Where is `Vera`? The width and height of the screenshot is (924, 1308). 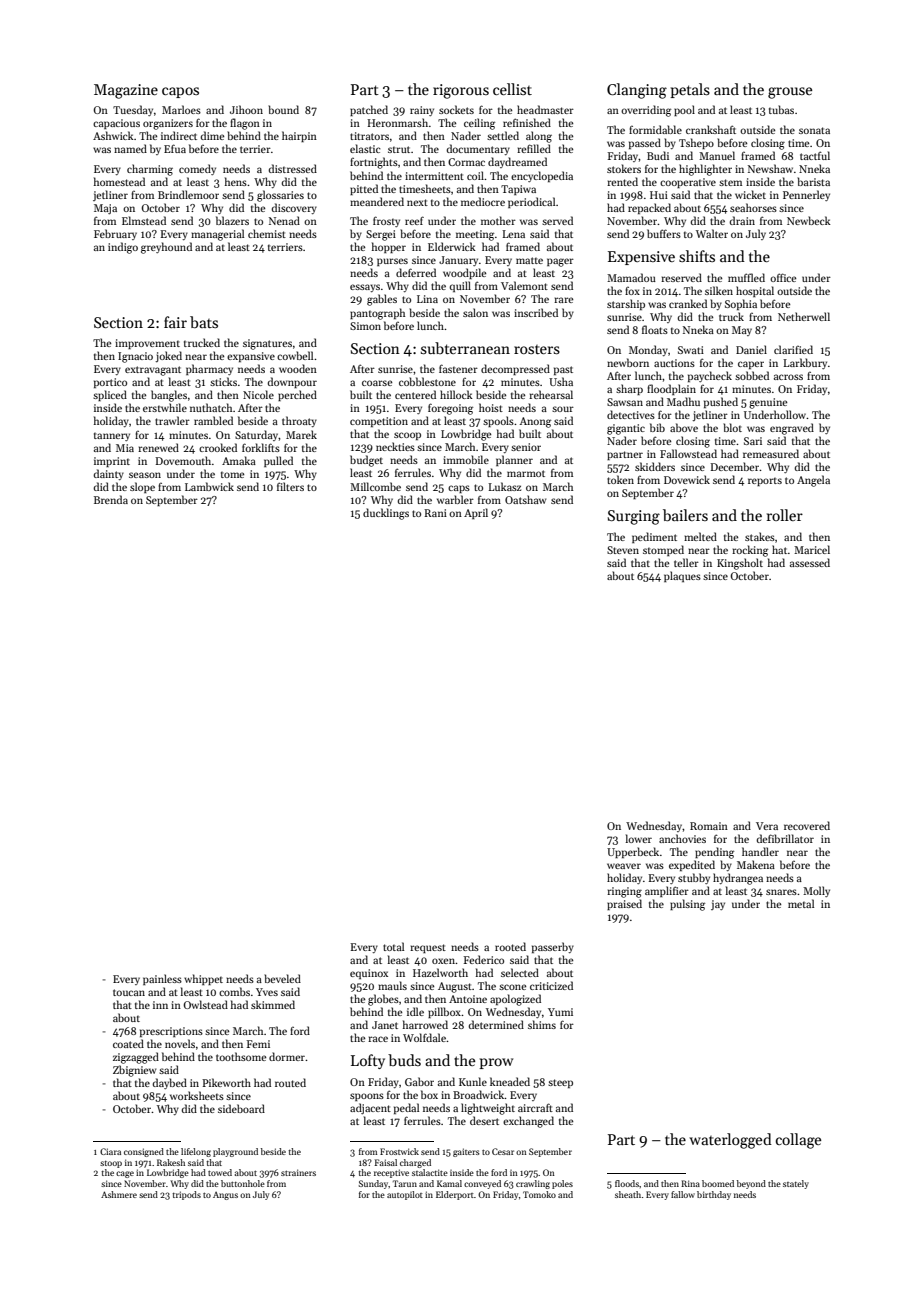
Vera is located at coordinates (767, 826).
